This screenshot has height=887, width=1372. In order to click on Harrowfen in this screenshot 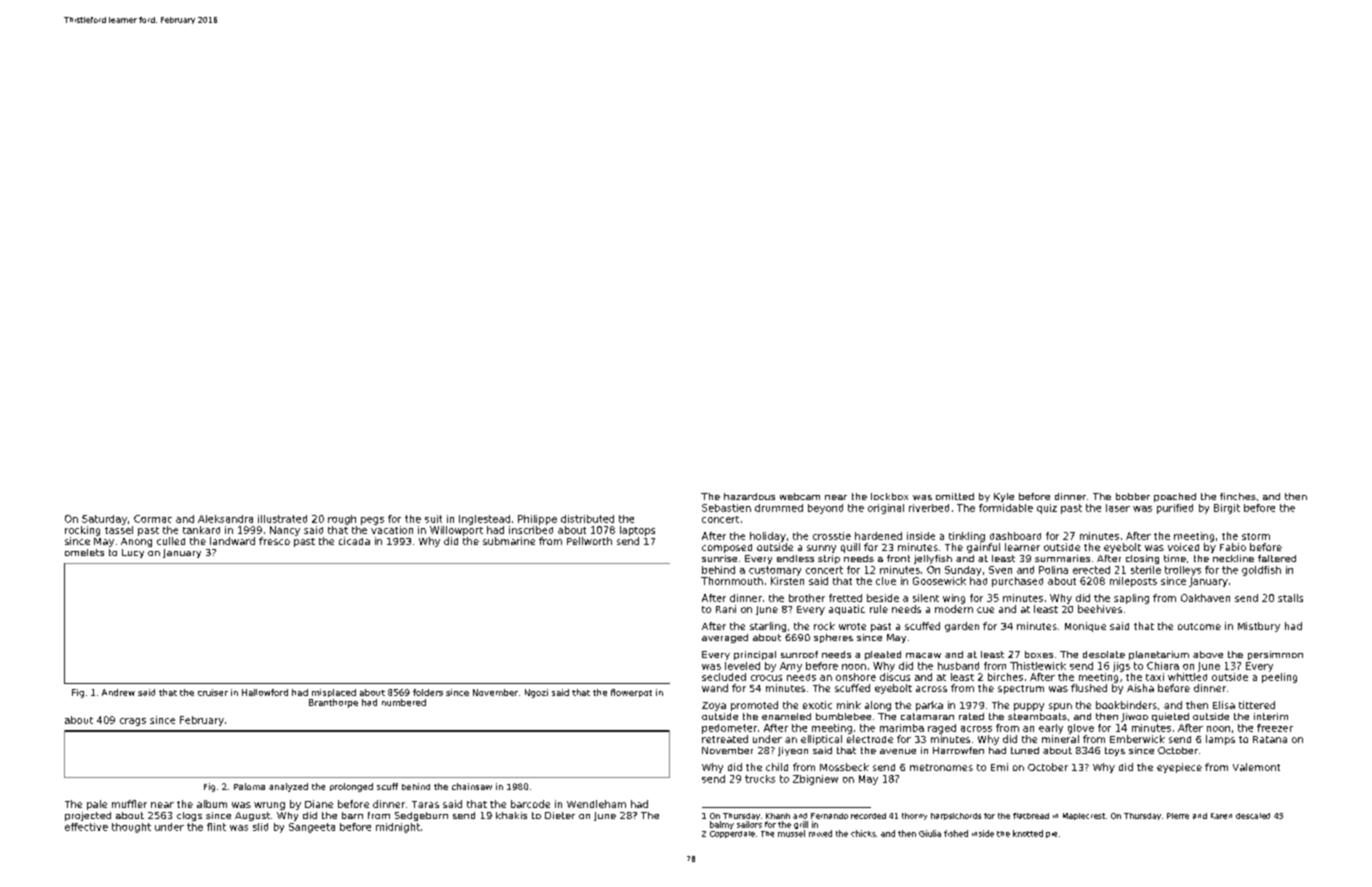, I will do `click(958, 750)`.
